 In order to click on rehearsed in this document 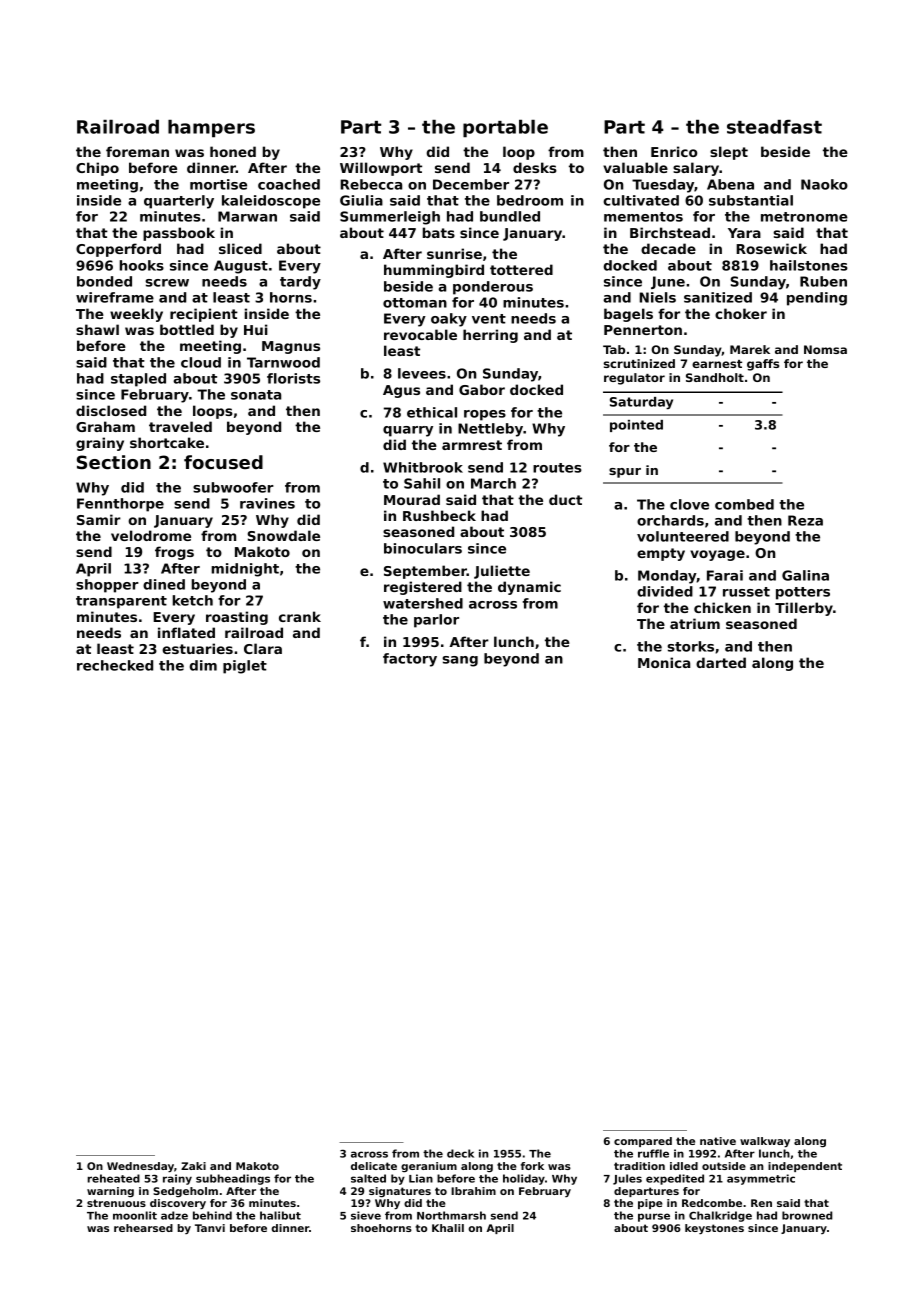, I will do `click(143, 1228)`.
